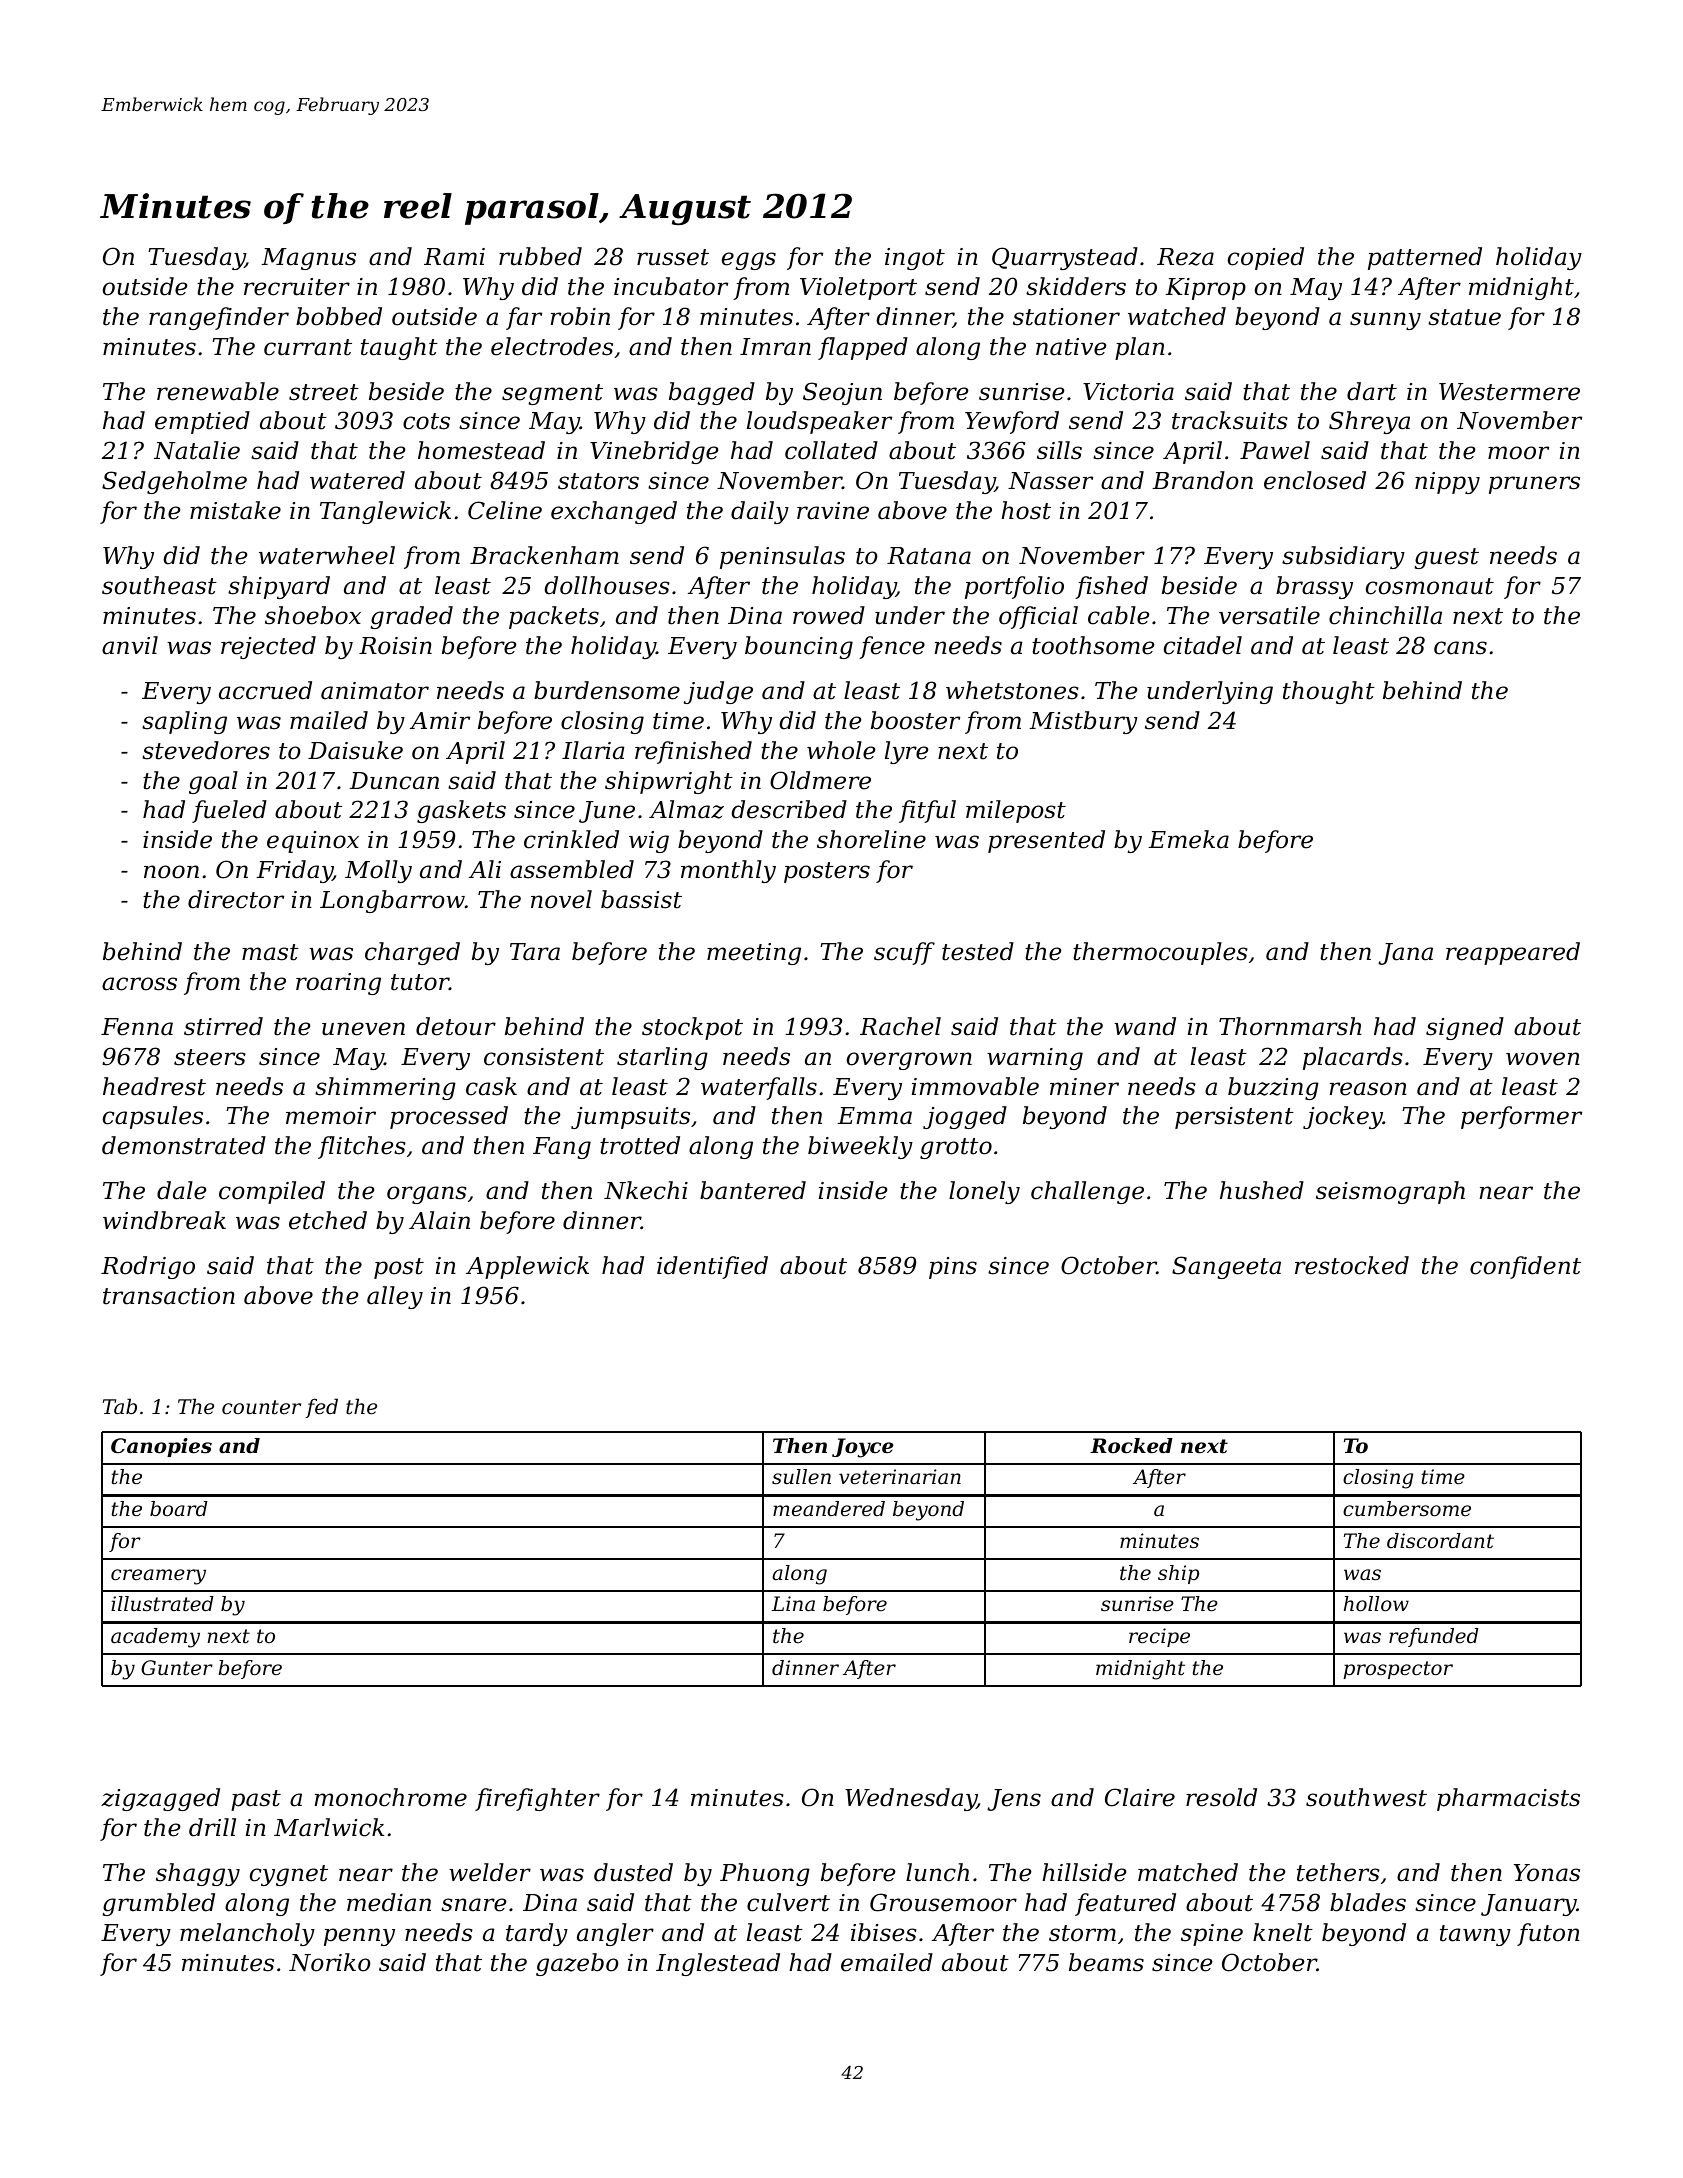  I want to click on Noriko, so click(330, 1962).
